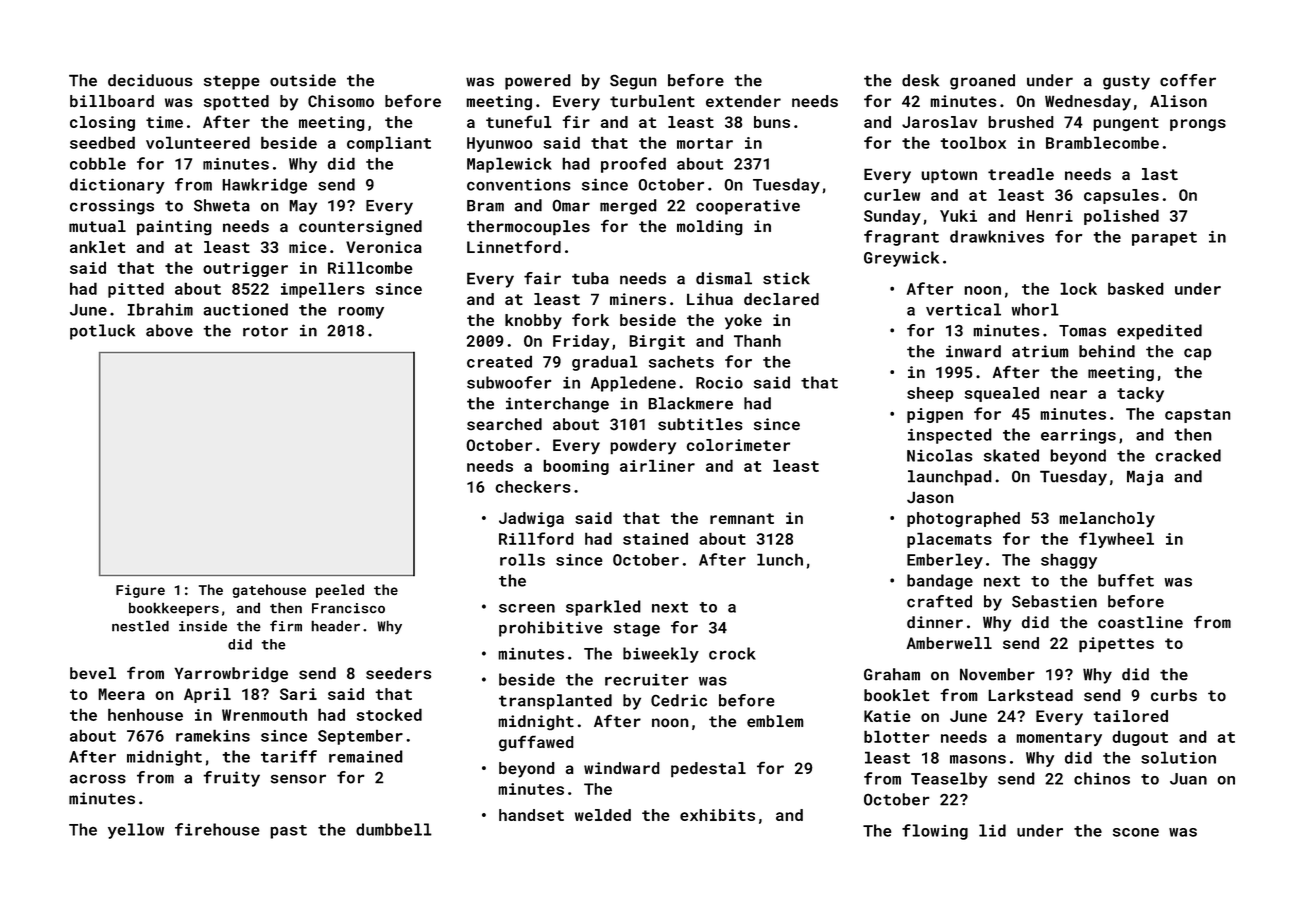 Image resolution: width=1308 pixels, height=924 pixels. I want to click on Thanh, so click(757, 340).
